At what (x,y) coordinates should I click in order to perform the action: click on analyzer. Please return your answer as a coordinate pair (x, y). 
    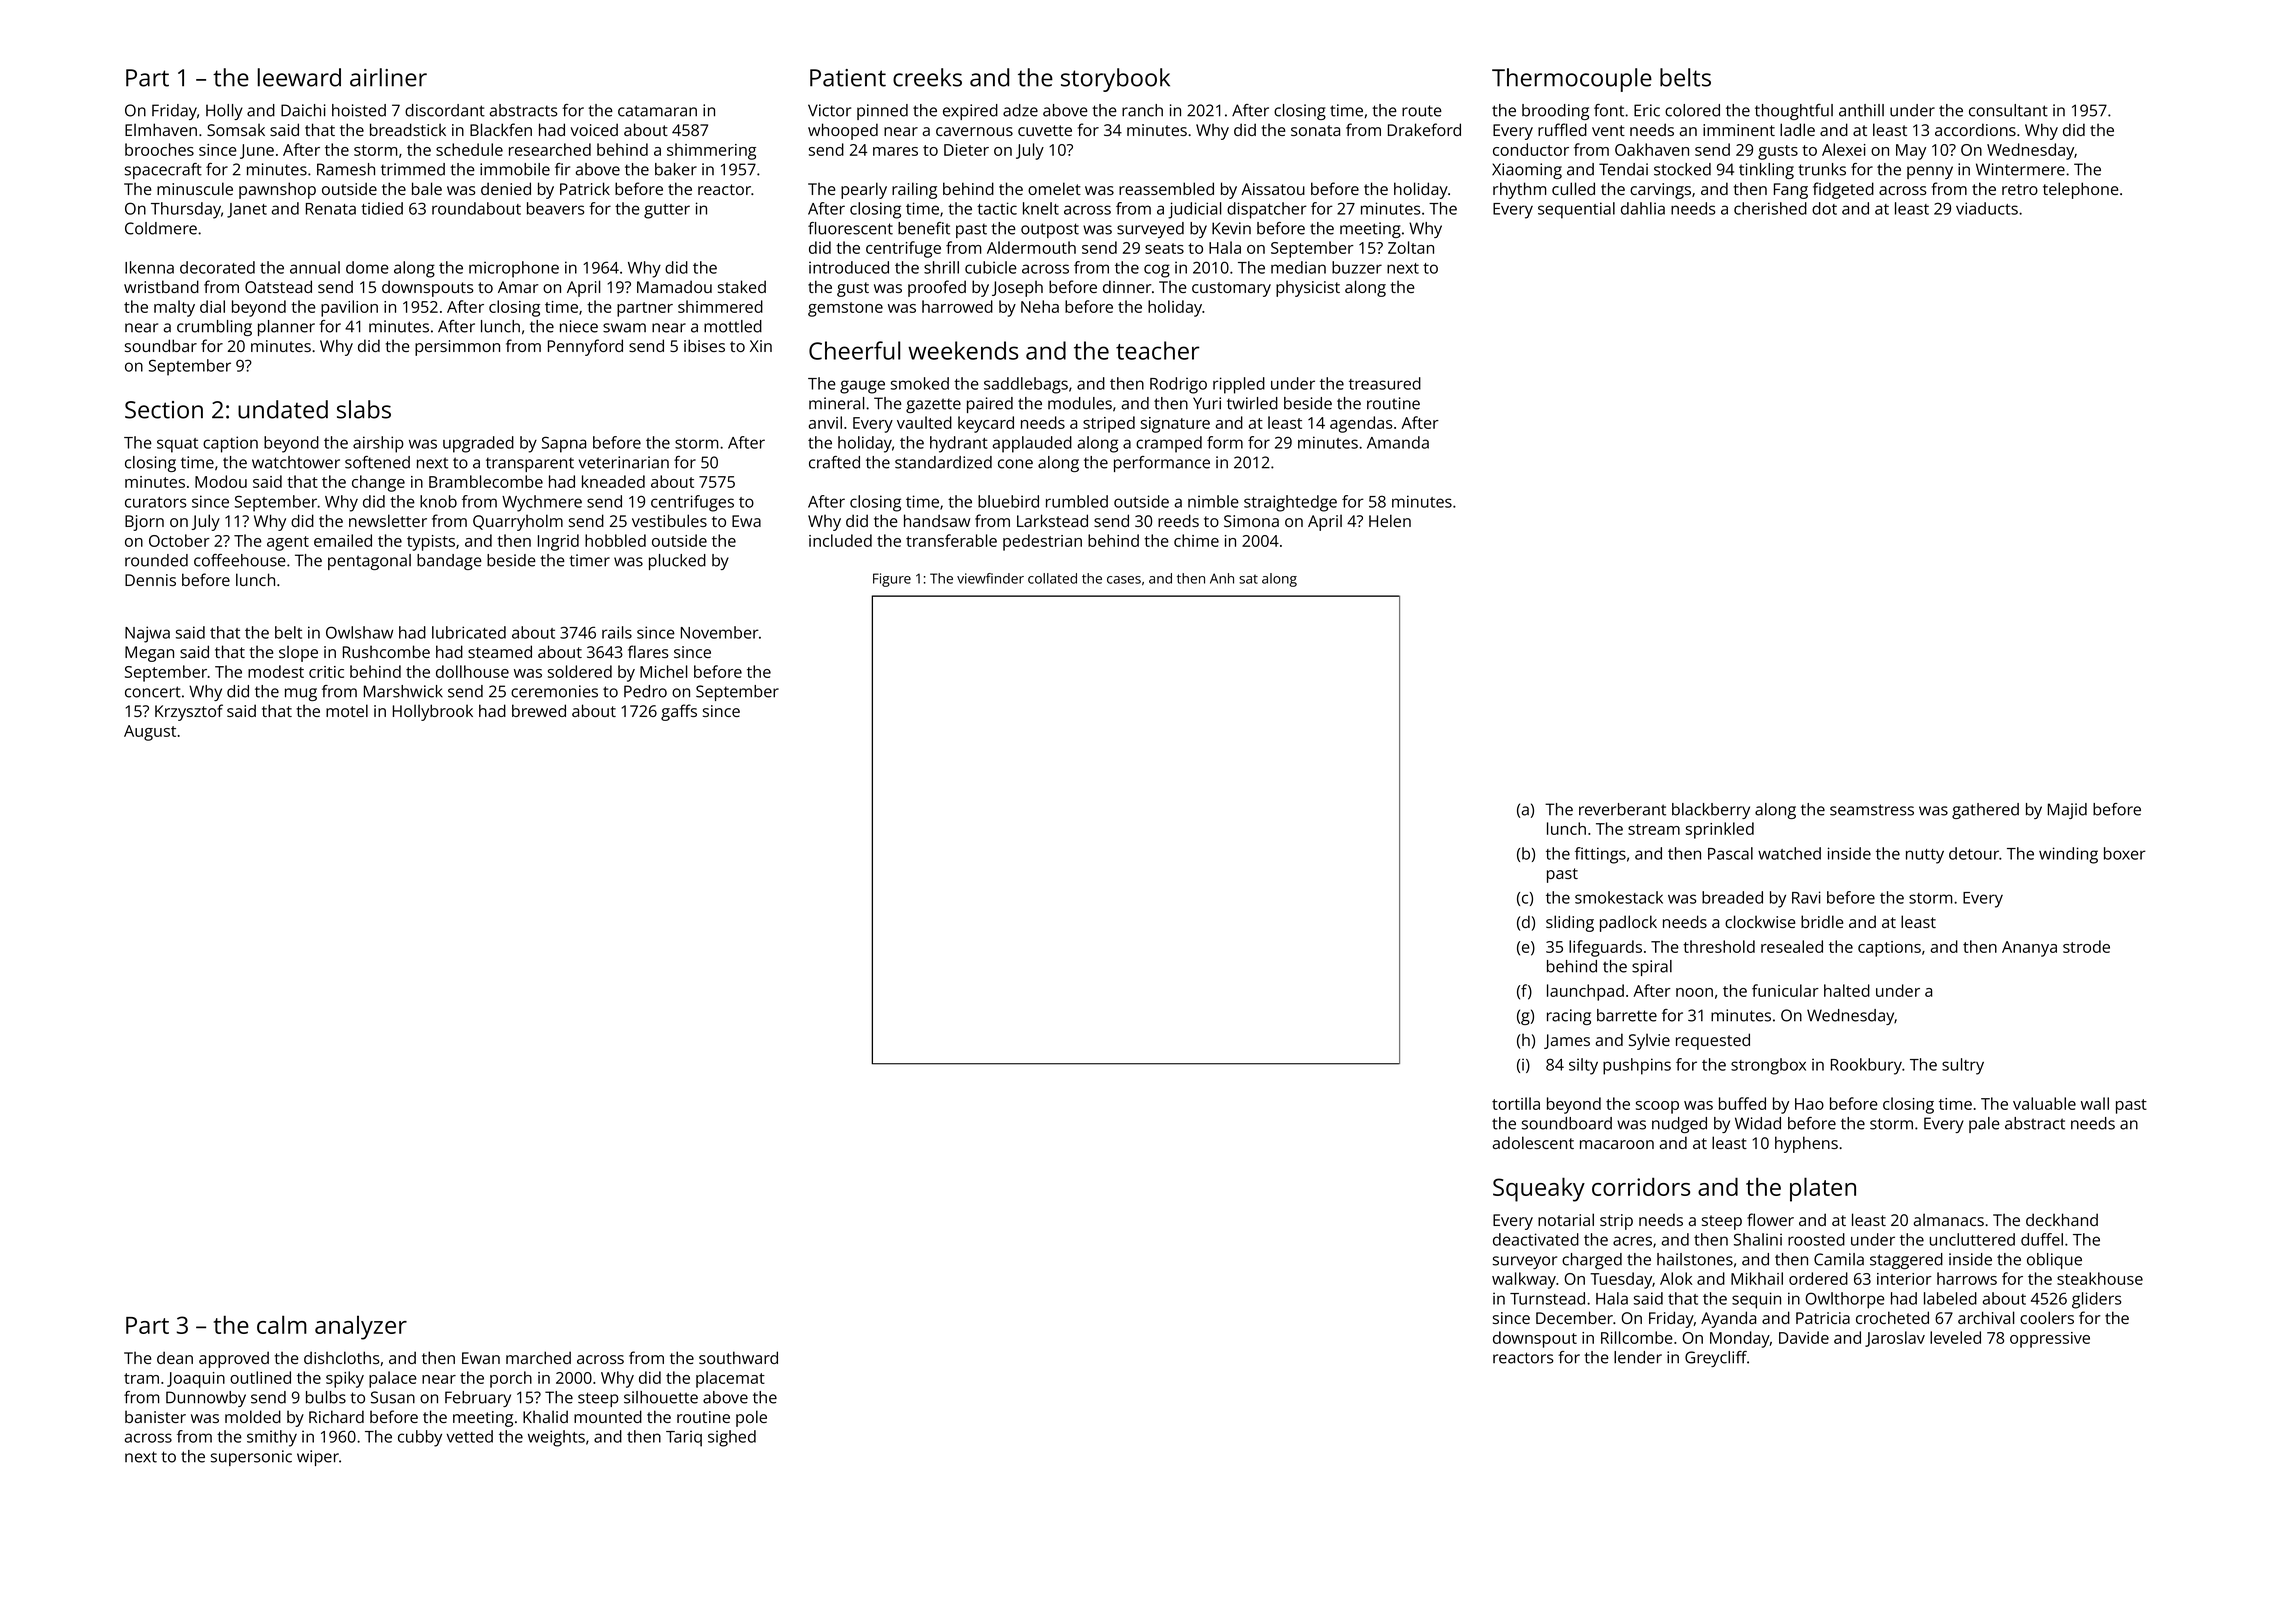
    Looking at the image, I should click on (361, 1328).
